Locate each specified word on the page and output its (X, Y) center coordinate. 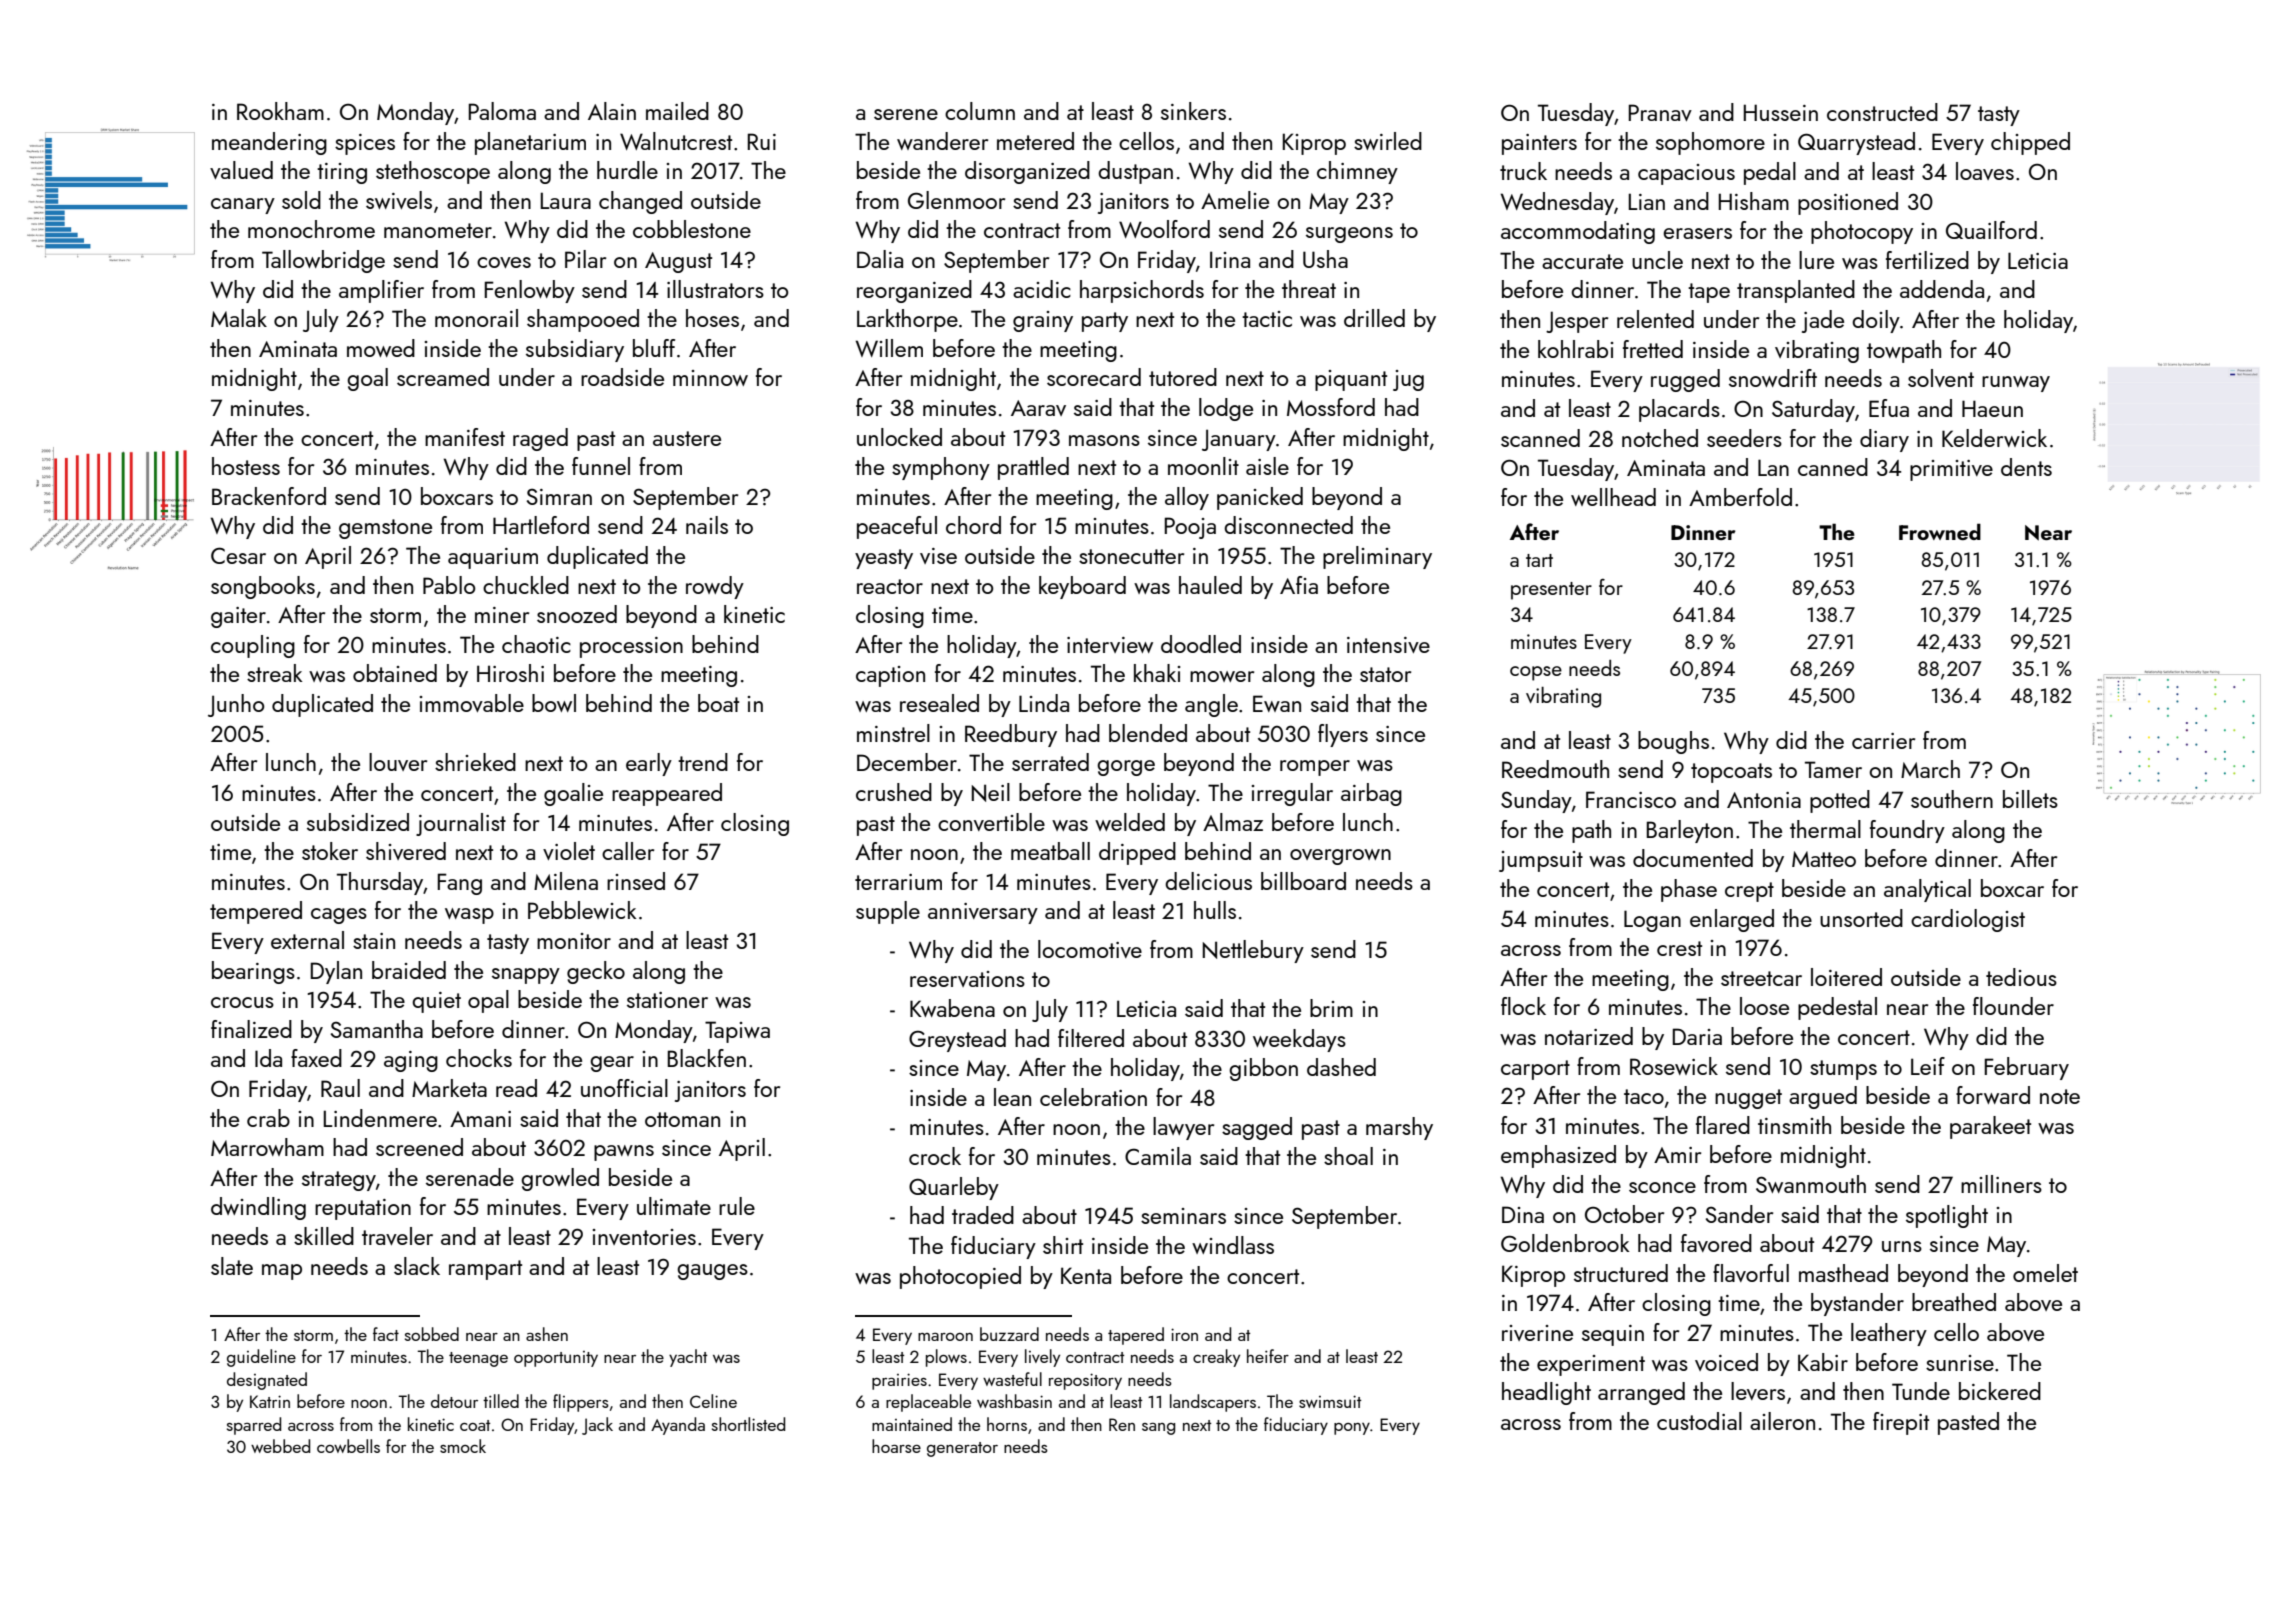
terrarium (898, 882)
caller (628, 851)
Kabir (1823, 1362)
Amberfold (1740, 497)
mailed (677, 111)
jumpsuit (1541, 861)
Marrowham (267, 1147)
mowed (381, 348)
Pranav (1660, 112)
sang (1158, 1429)
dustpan (1135, 172)
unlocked (899, 437)
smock (463, 1446)
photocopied (960, 1277)
